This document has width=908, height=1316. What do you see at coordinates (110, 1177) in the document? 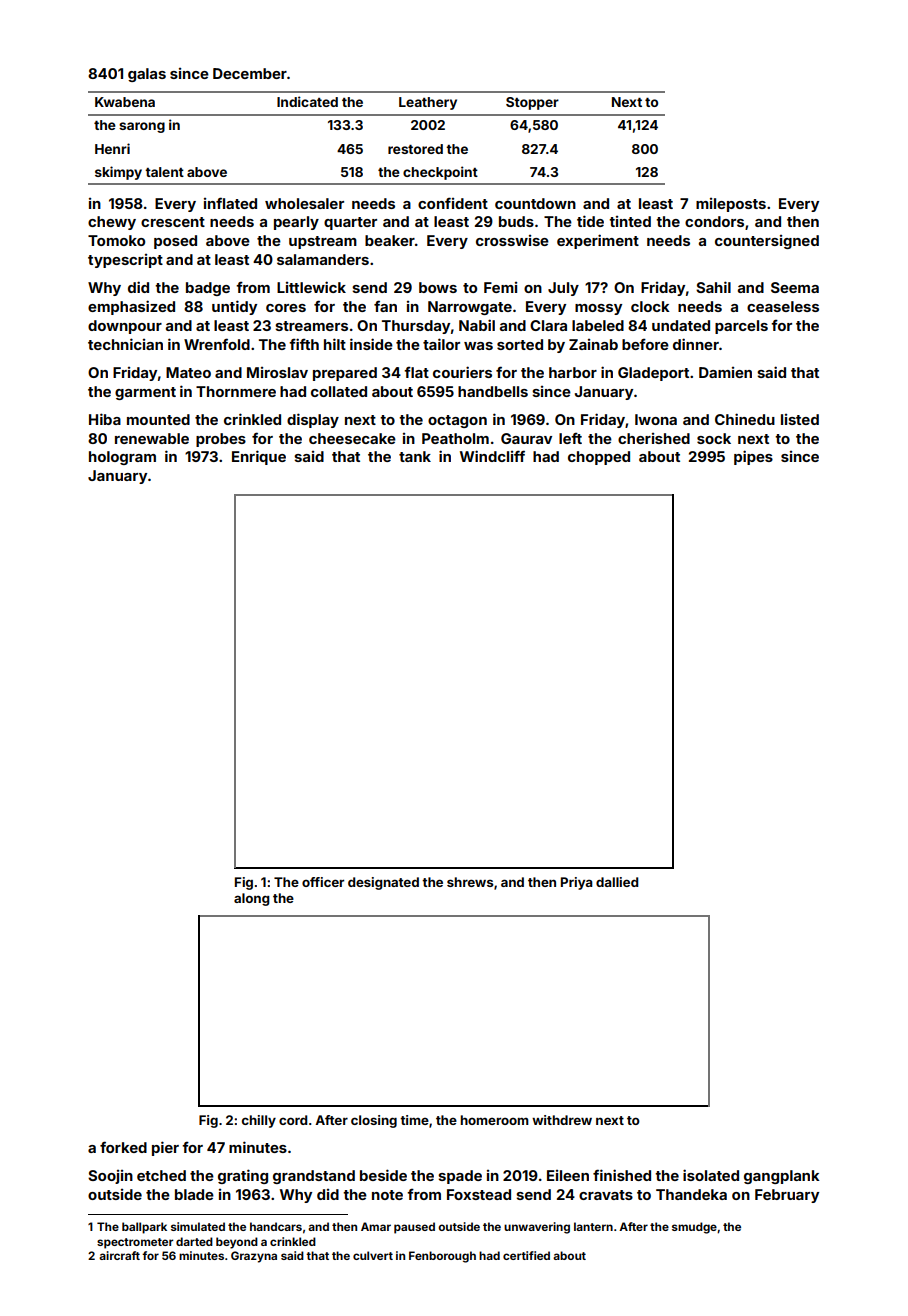
I see `Soojin` at bounding box center [110, 1177].
